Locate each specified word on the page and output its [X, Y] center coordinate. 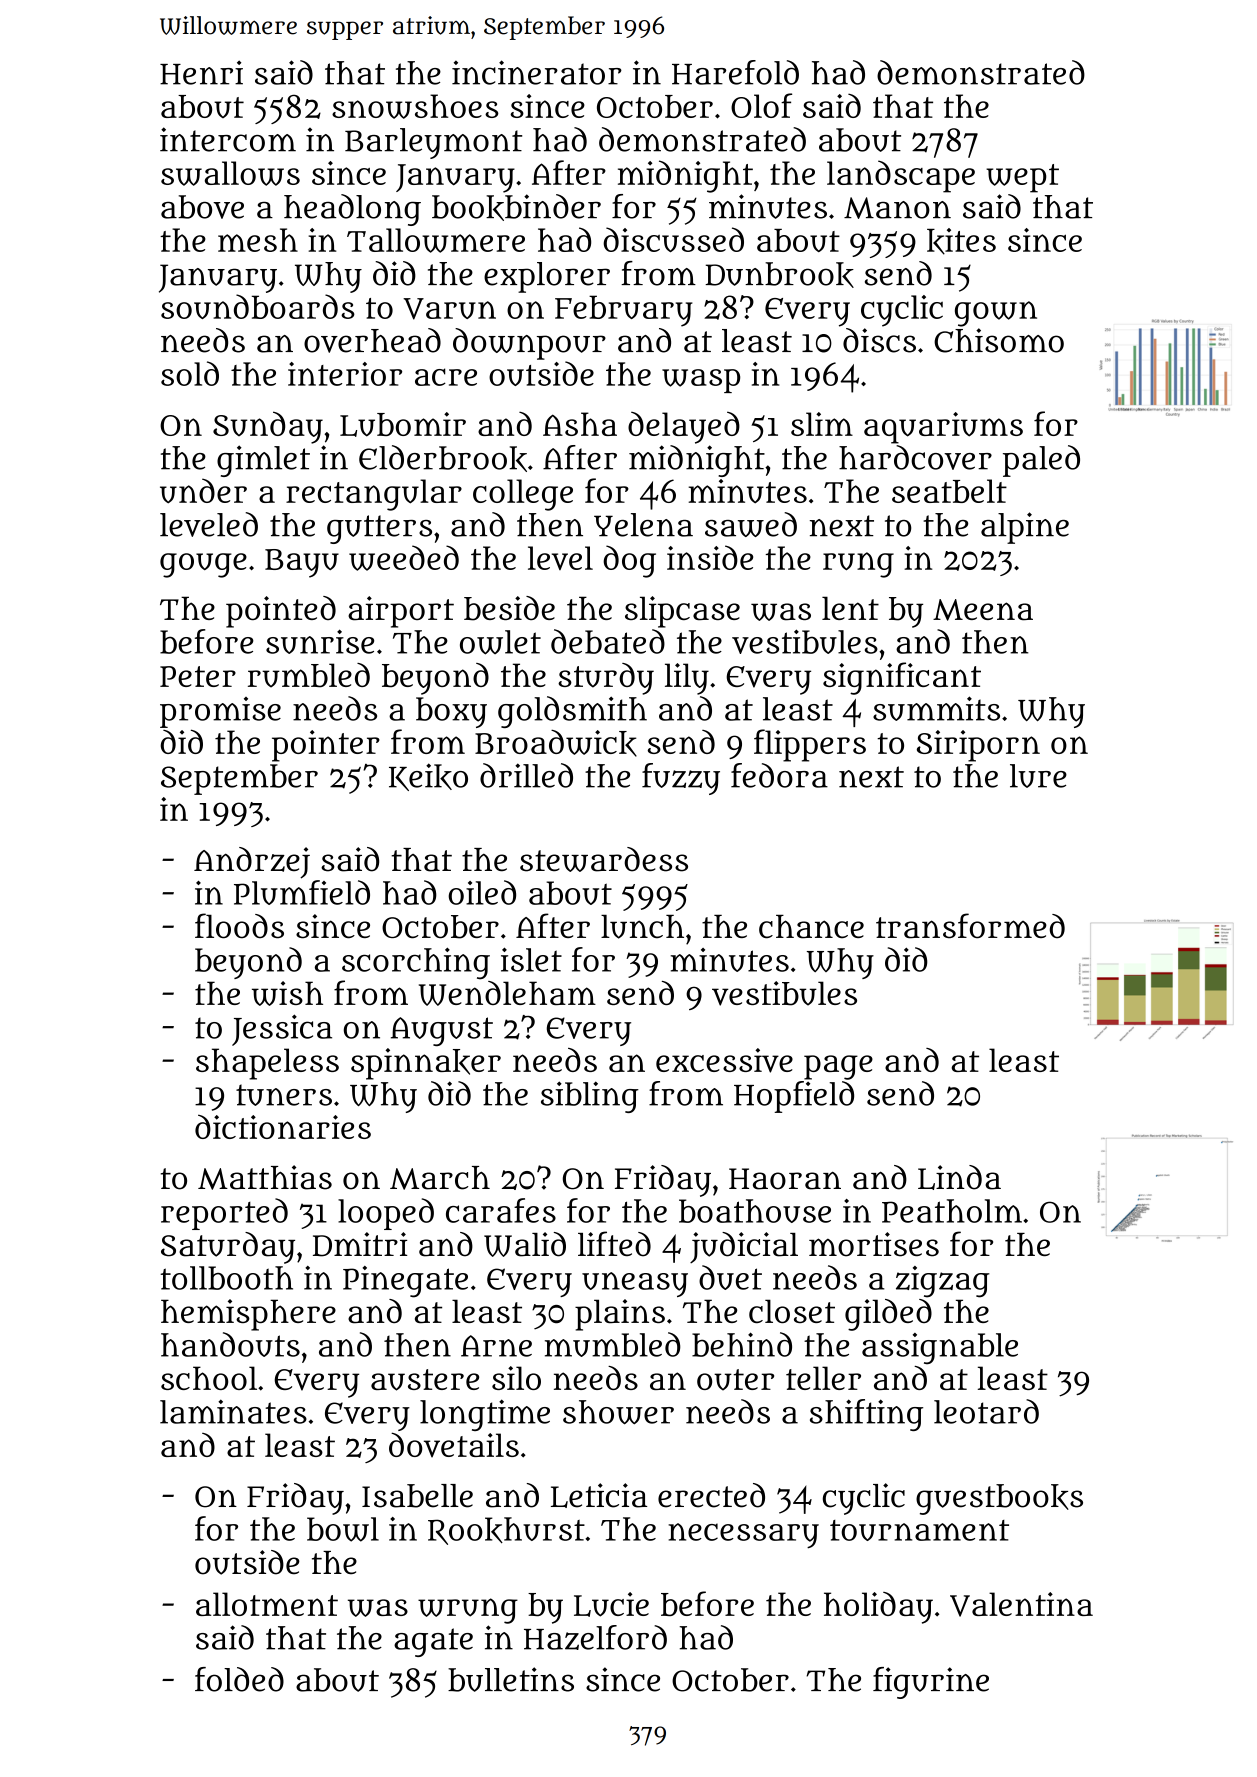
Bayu [302, 563]
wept [1022, 178]
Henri [201, 72]
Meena [983, 610]
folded [239, 1679]
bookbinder [516, 207]
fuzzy [681, 779]
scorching [416, 963]
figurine [931, 1683]
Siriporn [978, 746]
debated [608, 641]
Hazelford [595, 1637]
